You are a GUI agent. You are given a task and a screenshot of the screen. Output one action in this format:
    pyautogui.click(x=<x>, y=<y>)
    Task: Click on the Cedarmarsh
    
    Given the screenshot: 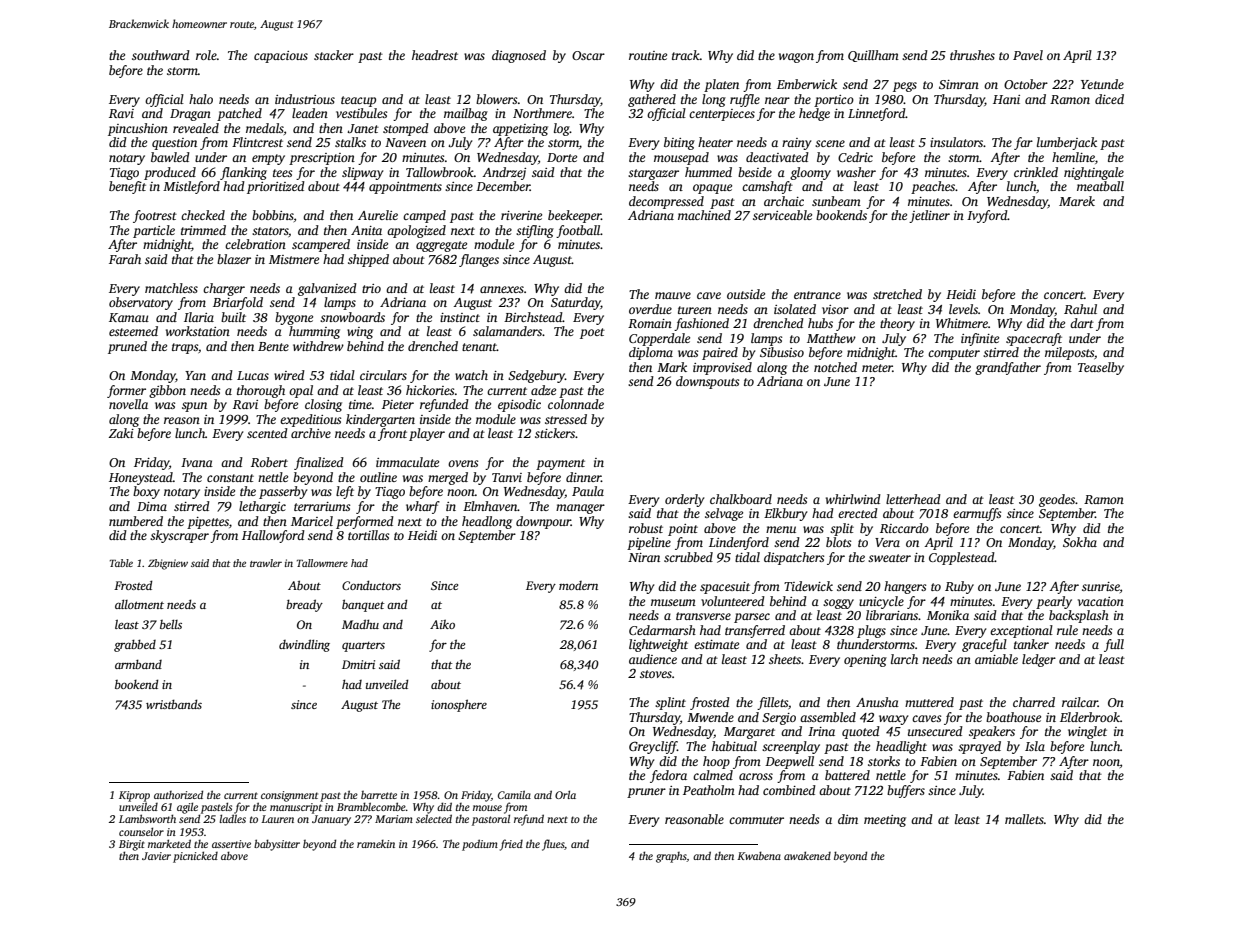 What is the action you would take?
    pyautogui.click(x=662, y=630)
